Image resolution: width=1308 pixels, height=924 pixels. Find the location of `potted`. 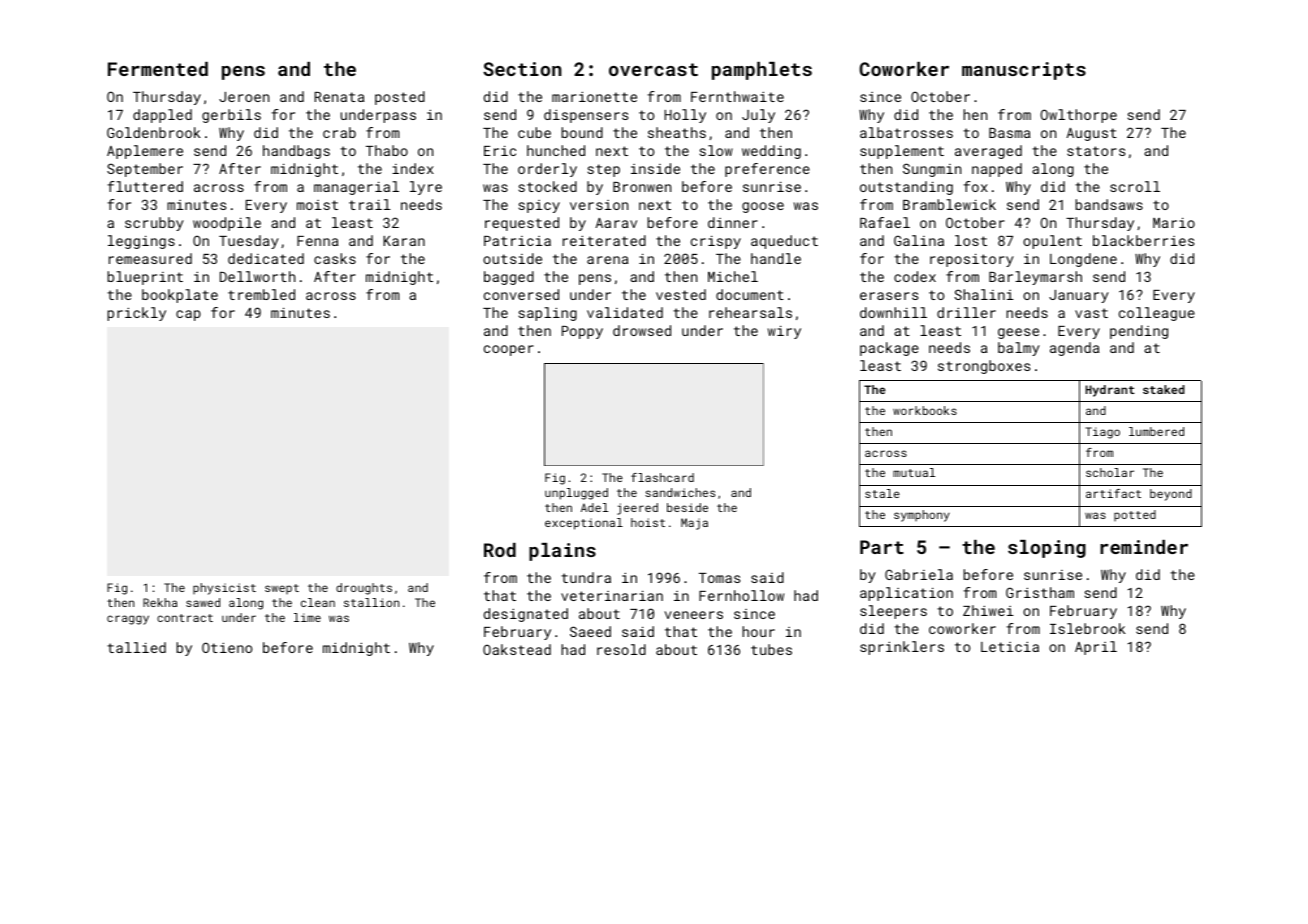

potted is located at coordinates (1135, 515).
